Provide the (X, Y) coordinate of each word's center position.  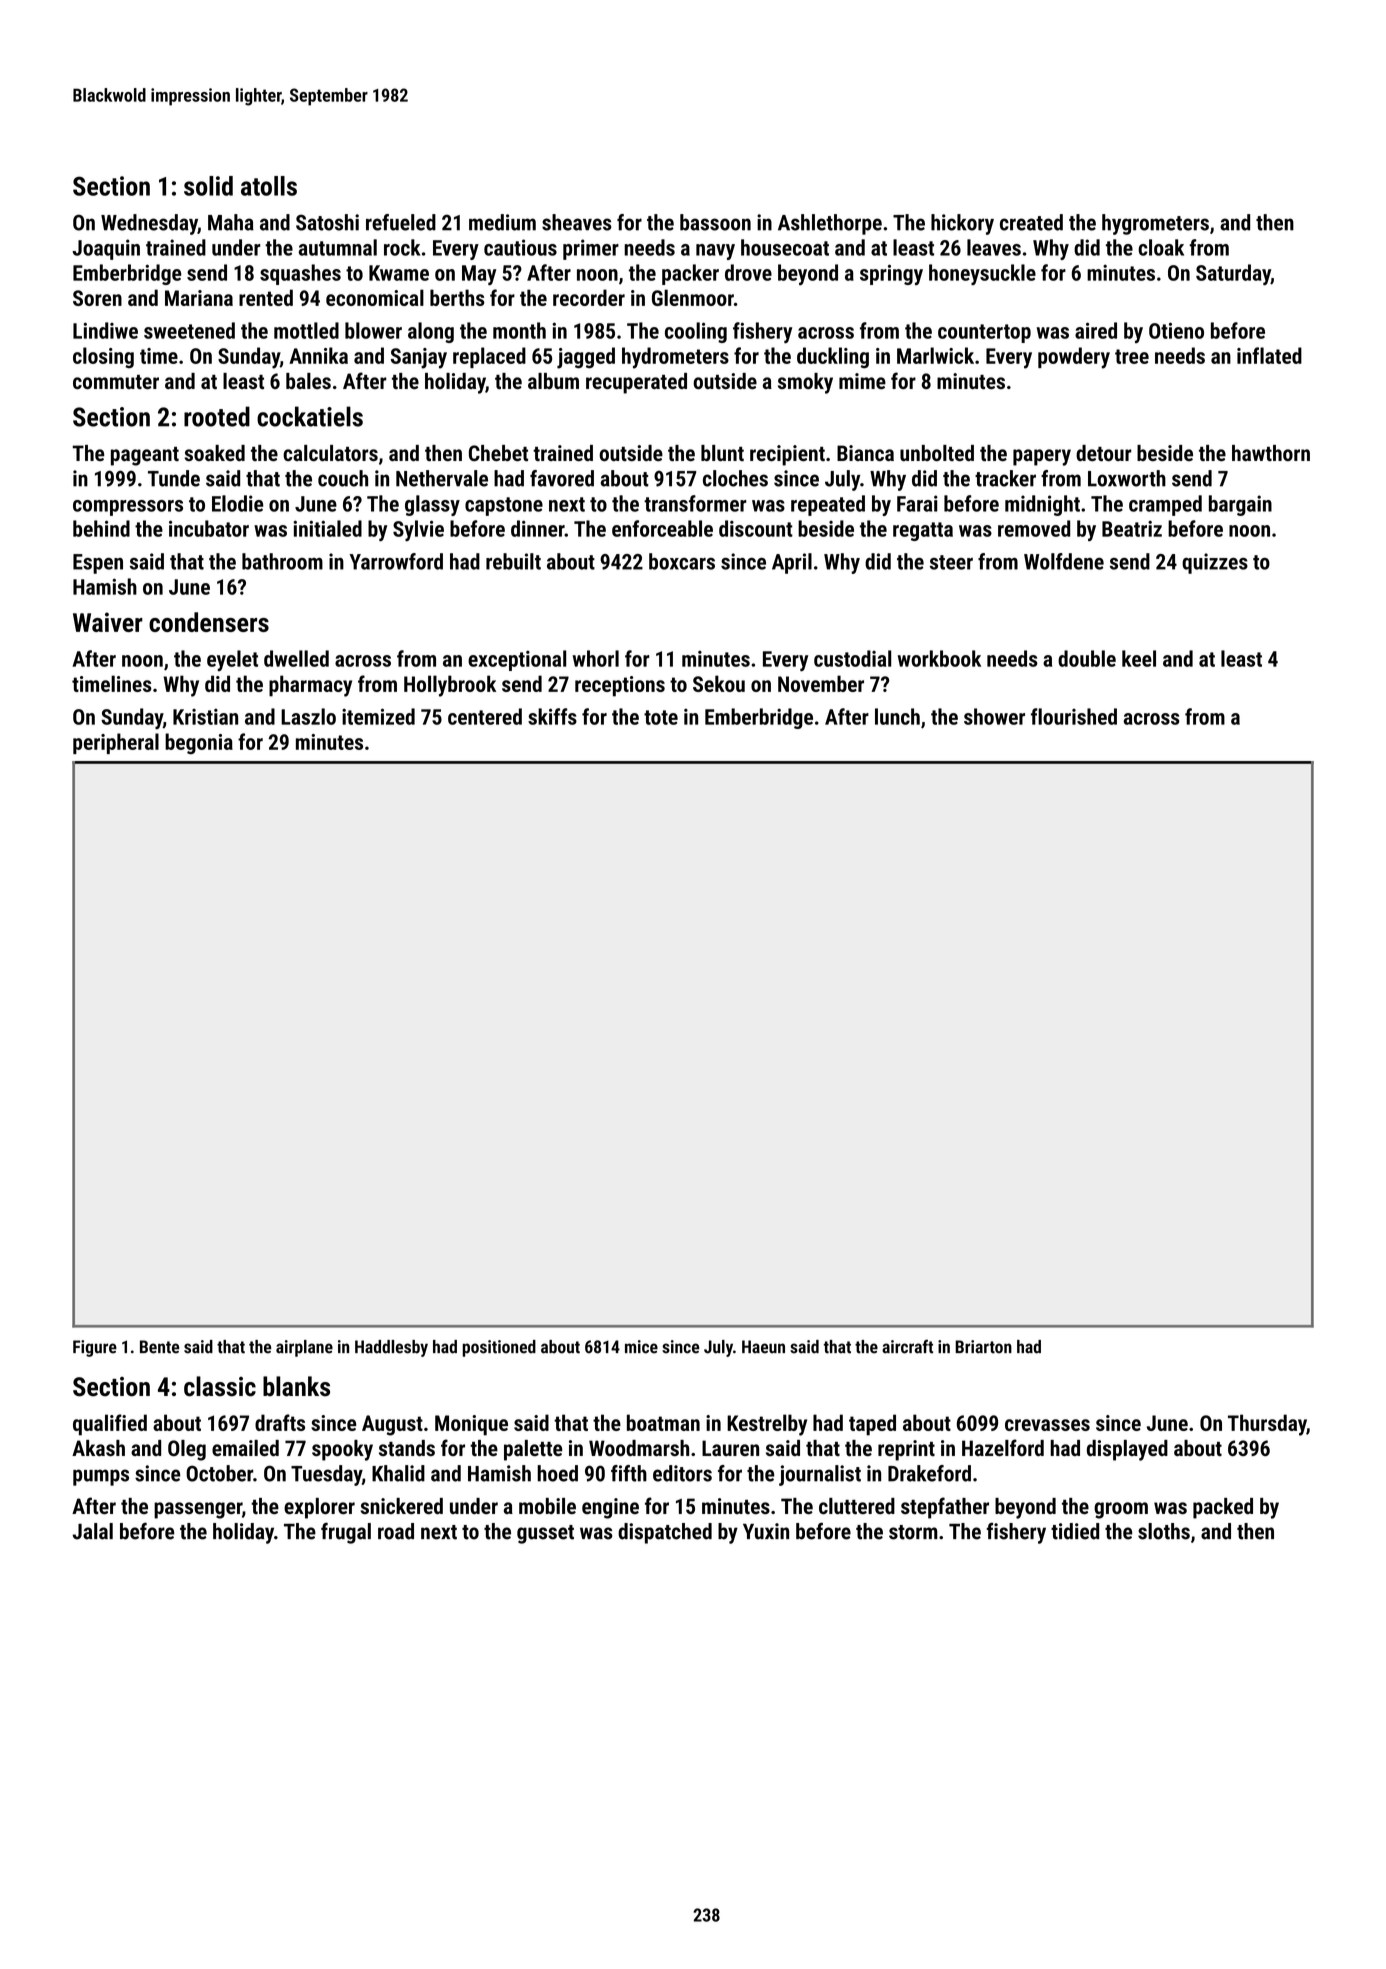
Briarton (983, 1347)
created (1031, 222)
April (792, 563)
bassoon (715, 222)
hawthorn (1271, 453)
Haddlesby (391, 1348)
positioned (499, 1348)
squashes (300, 274)
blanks (296, 1386)
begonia (199, 743)
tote (661, 717)
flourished (1074, 716)
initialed (327, 528)
